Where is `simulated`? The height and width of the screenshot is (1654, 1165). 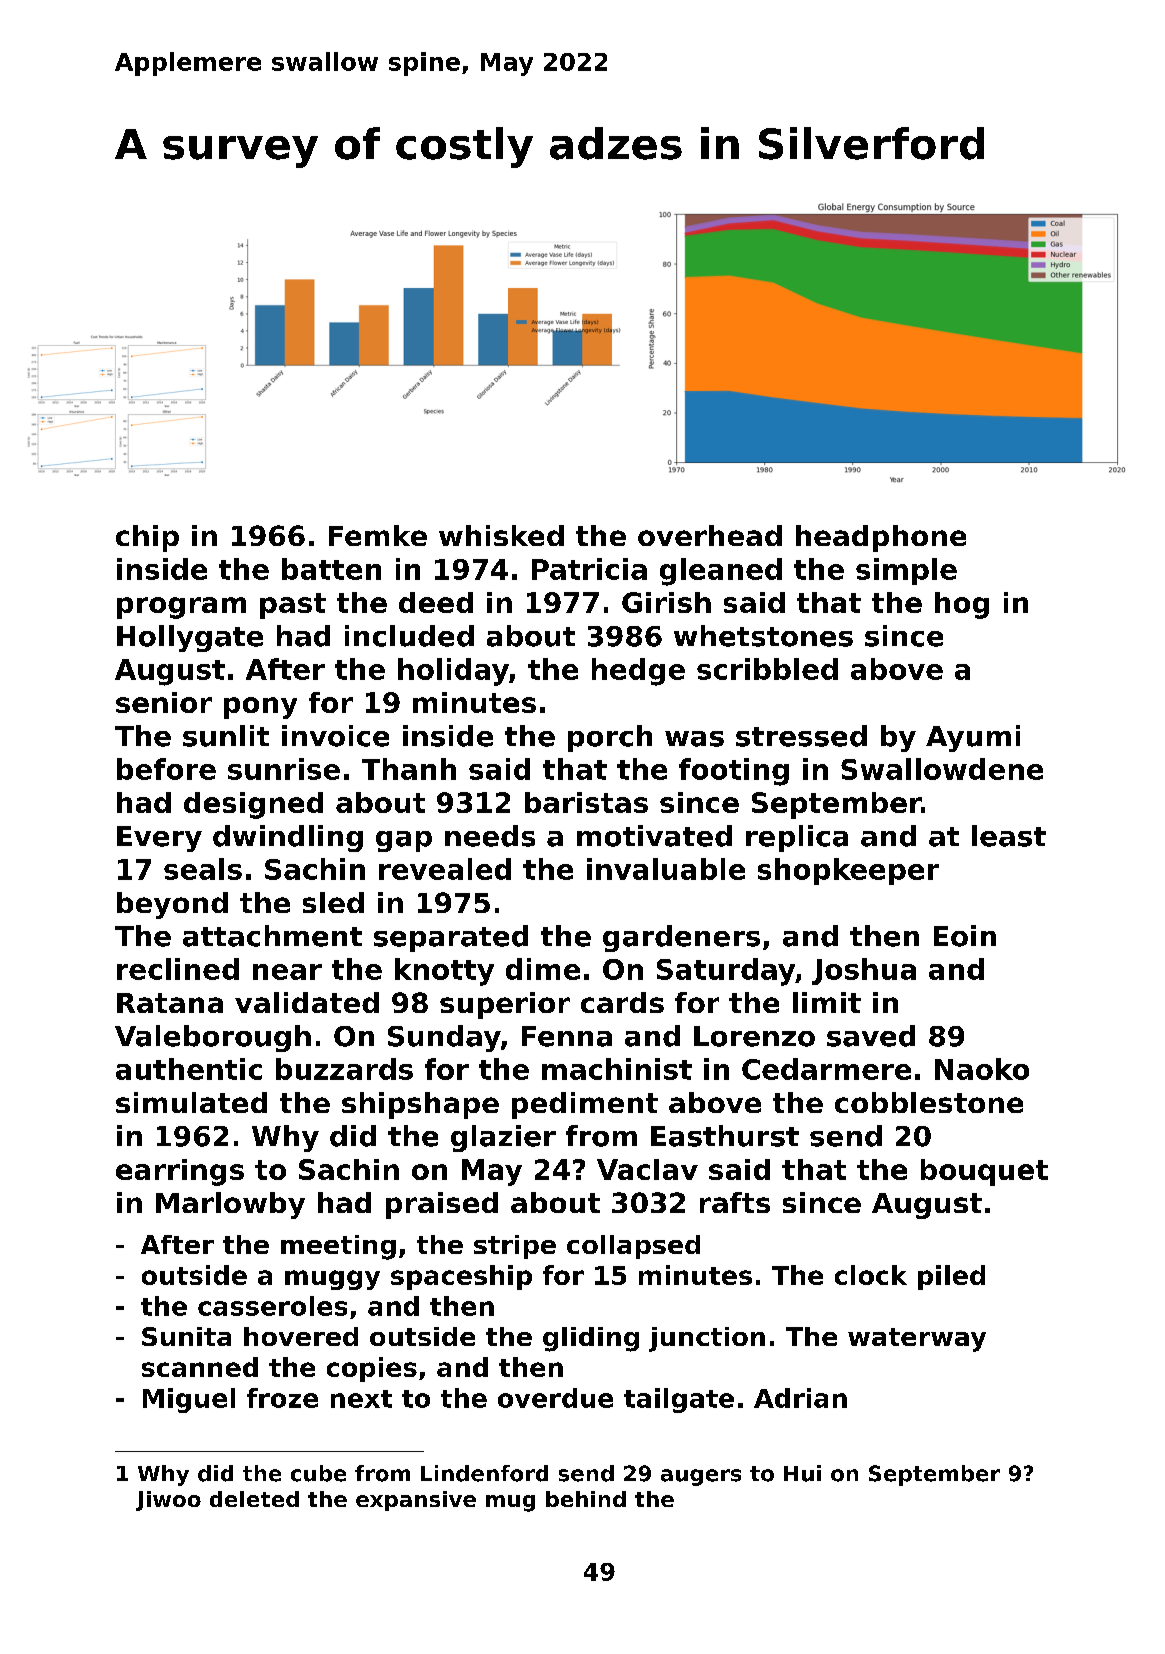
simulated is located at coordinates (191, 1102).
